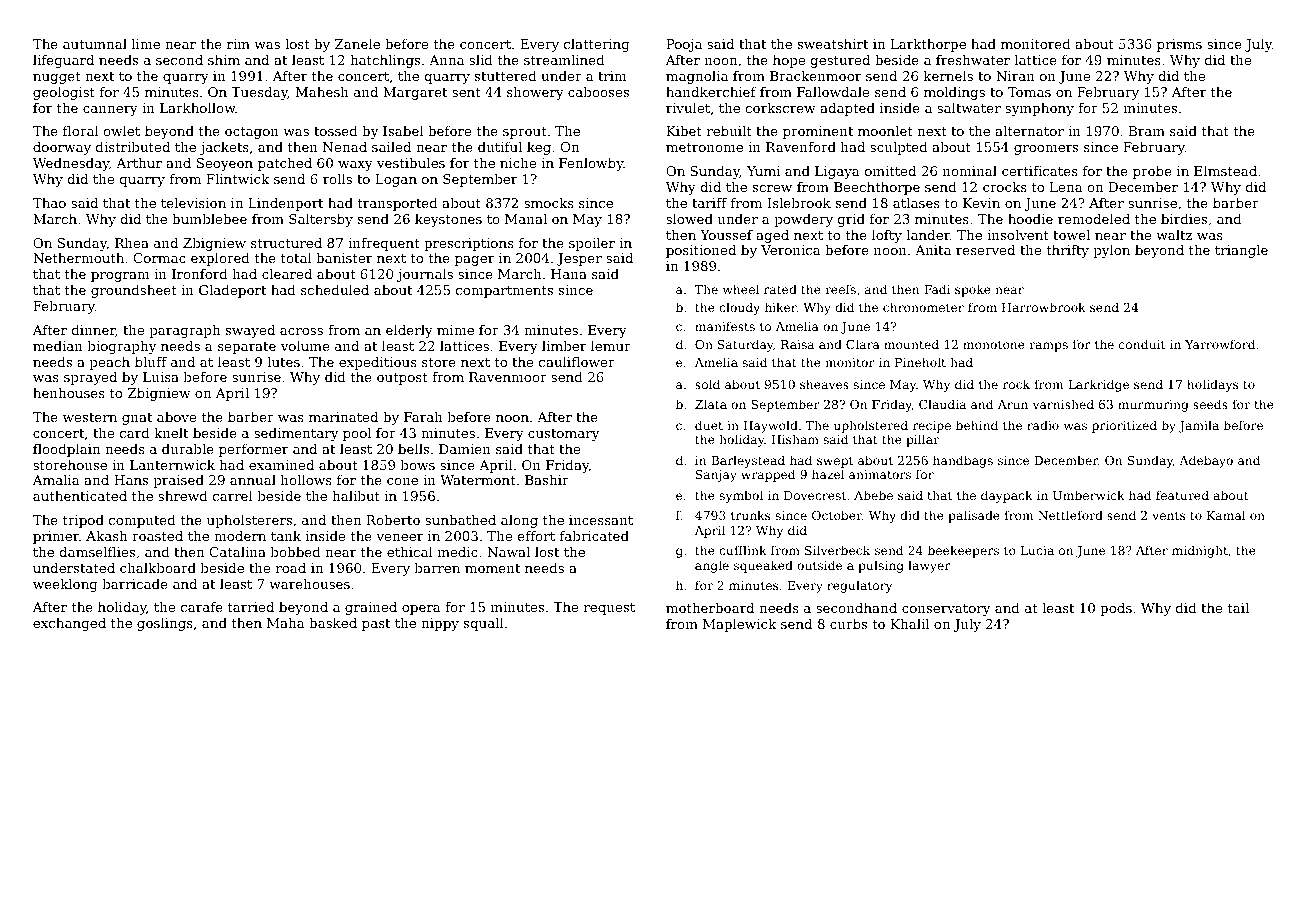 This page has height=924, width=1308. Describe the element at coordinates (763, 171) in the page. I see `Yumi` at that location.
